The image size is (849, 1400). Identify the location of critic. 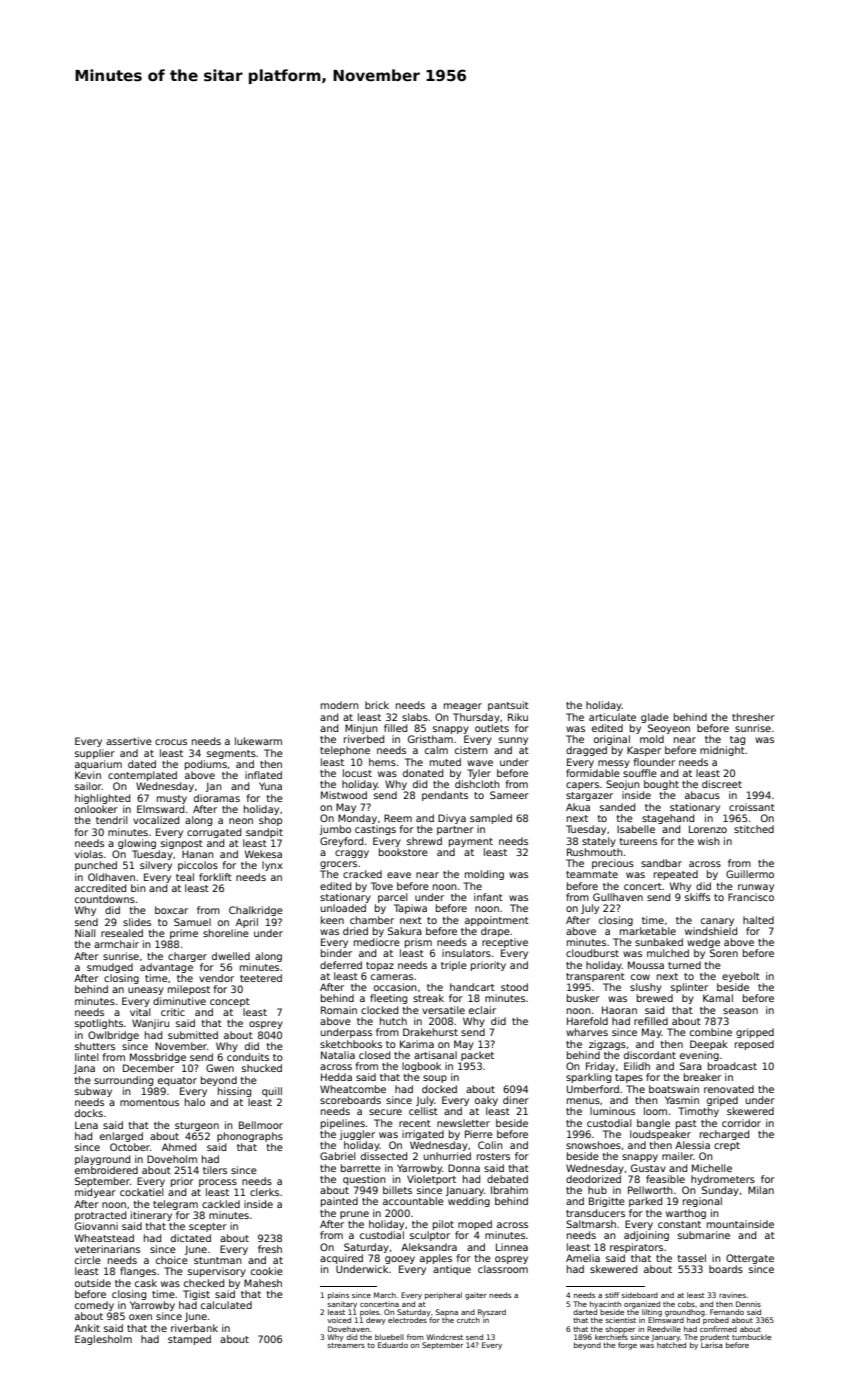
(173, 1012).
